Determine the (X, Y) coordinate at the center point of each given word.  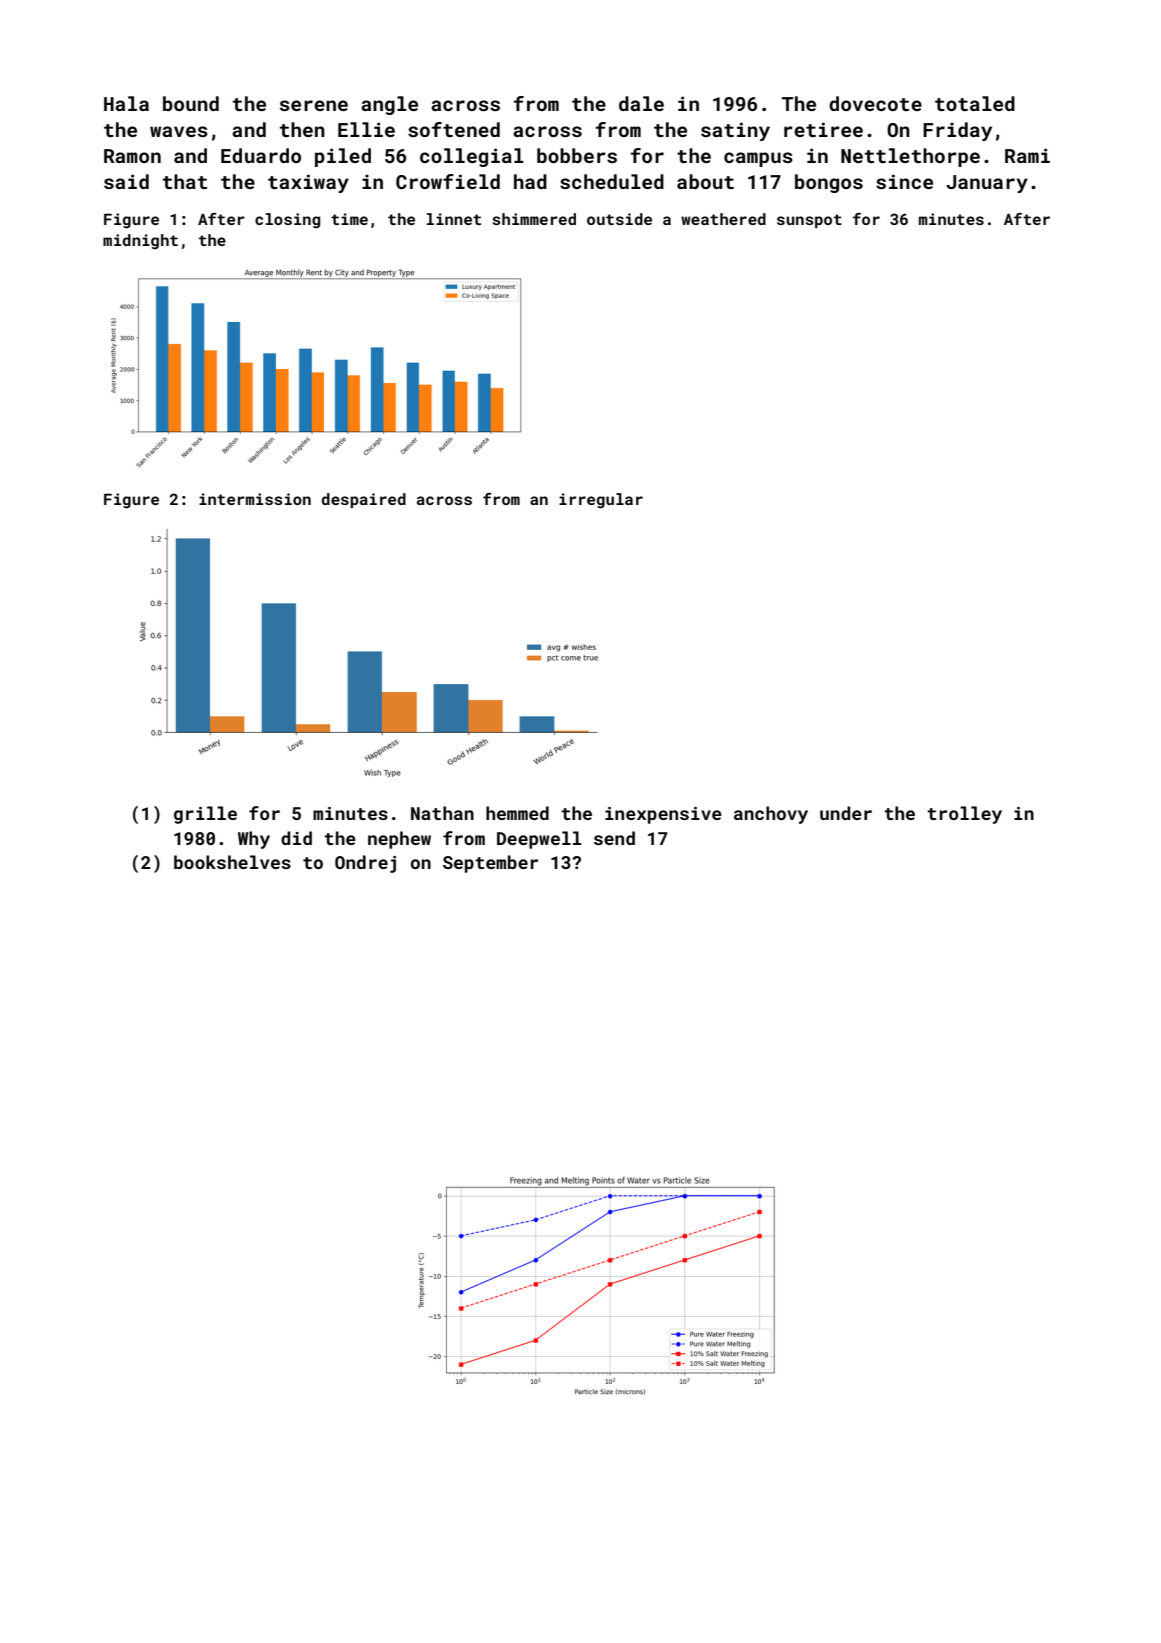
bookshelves (232, 862)
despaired (364, 500)
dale (641, 103)
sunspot (809, 221)
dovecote (875, 103)
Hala (126, 103)
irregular (601, 501)
